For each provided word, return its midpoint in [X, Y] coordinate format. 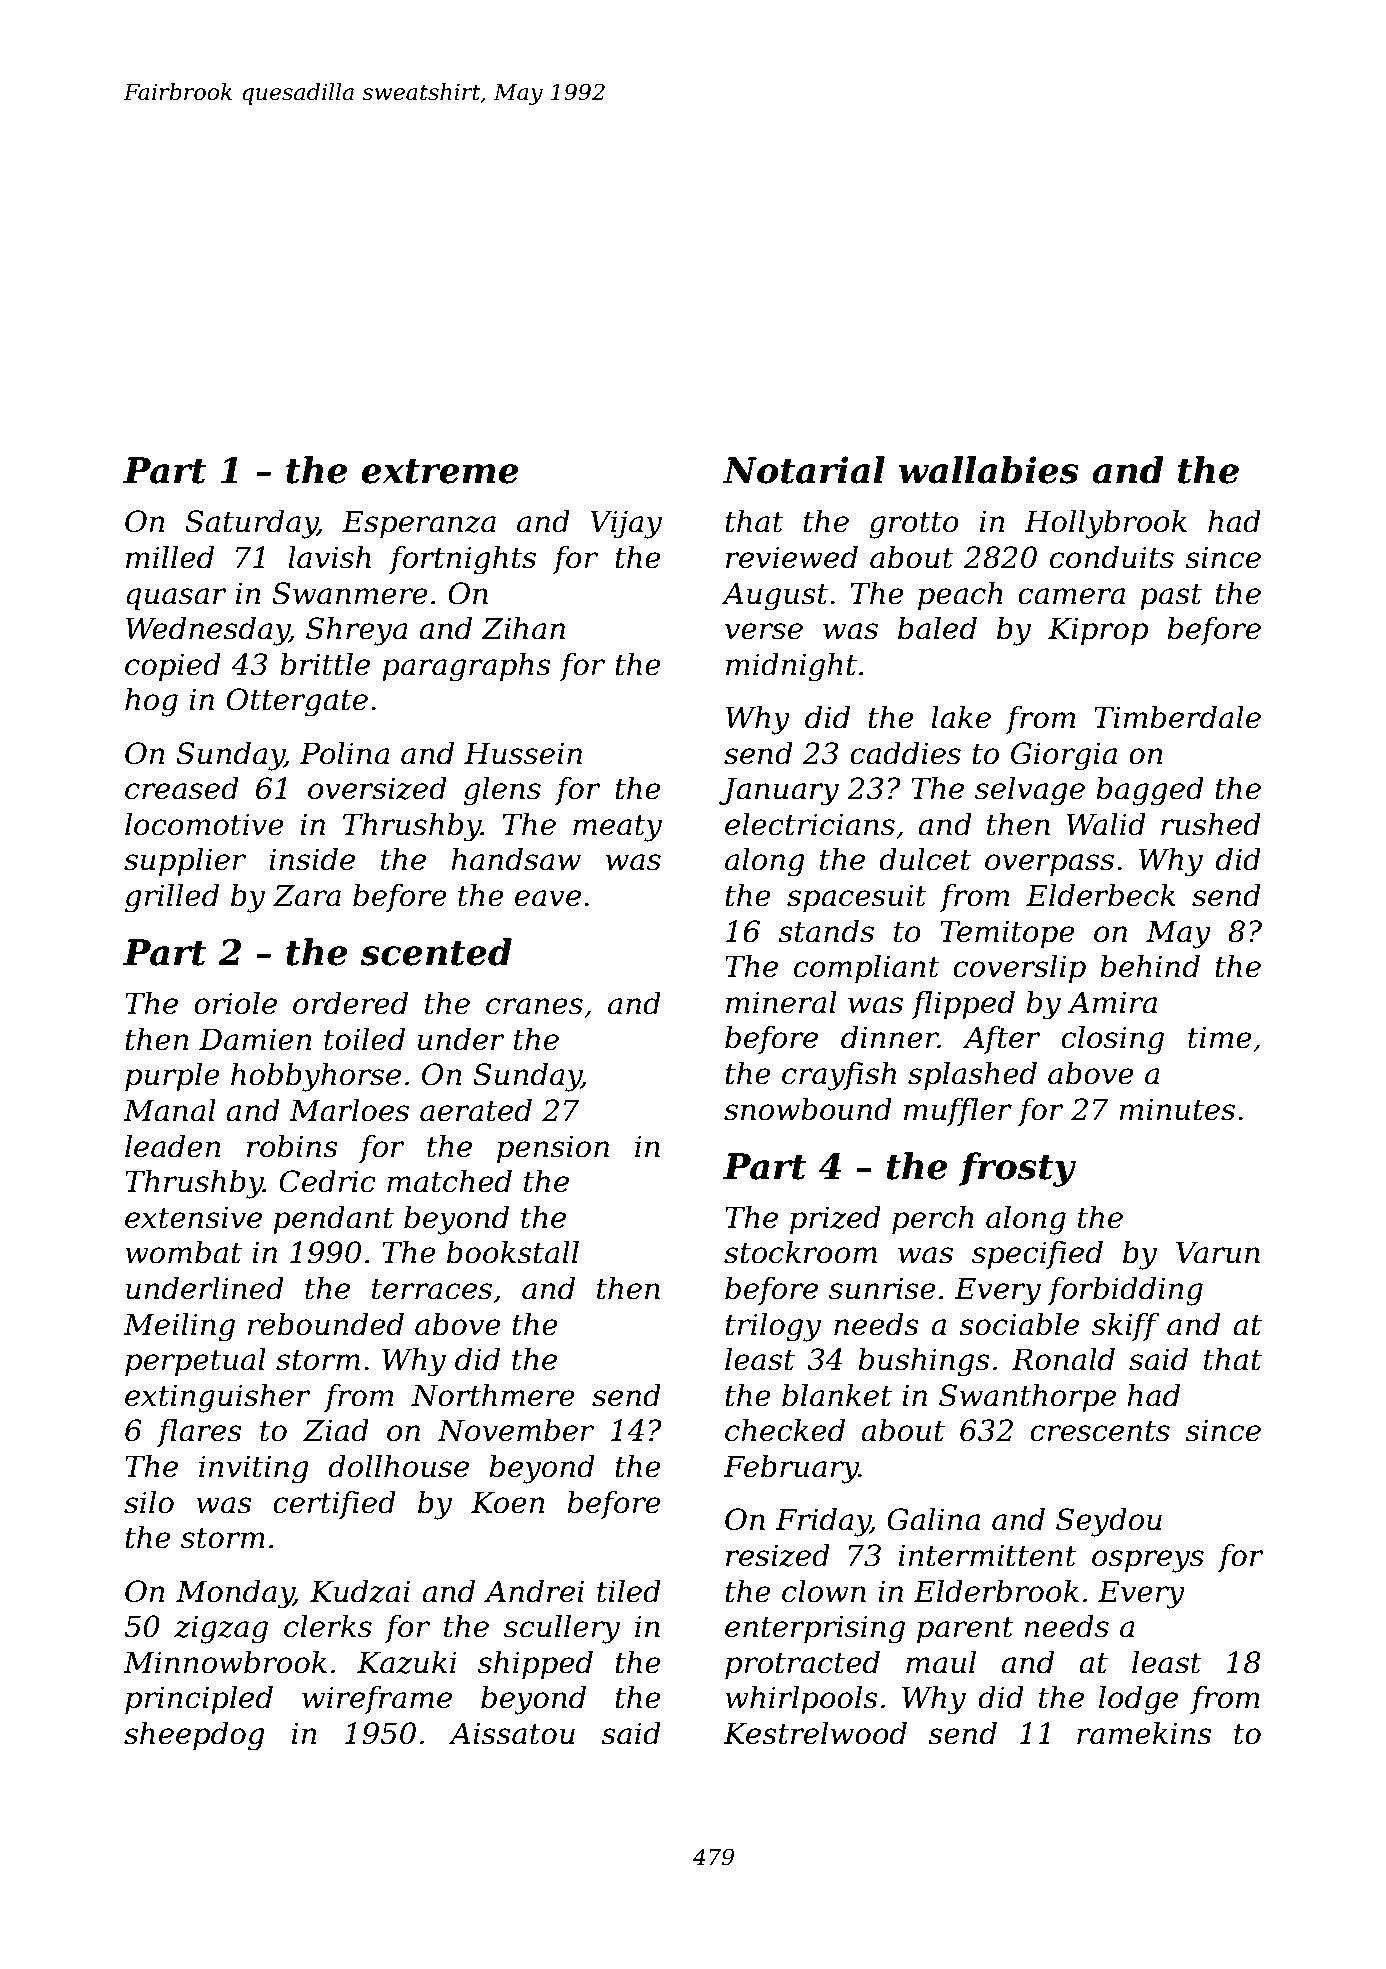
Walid [1106, 824]
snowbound [808, 1109]
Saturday [251, 524]
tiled [629, 1591]
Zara [307, 895]
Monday [235, 1594]
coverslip [1019, 969]
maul [941, 1662]
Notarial [804, 470]
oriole [235, 1003]
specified [1037, 1255]
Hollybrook [1105, 524]
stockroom [800, 1252]
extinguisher [218, 1398]
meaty [617, 828]
